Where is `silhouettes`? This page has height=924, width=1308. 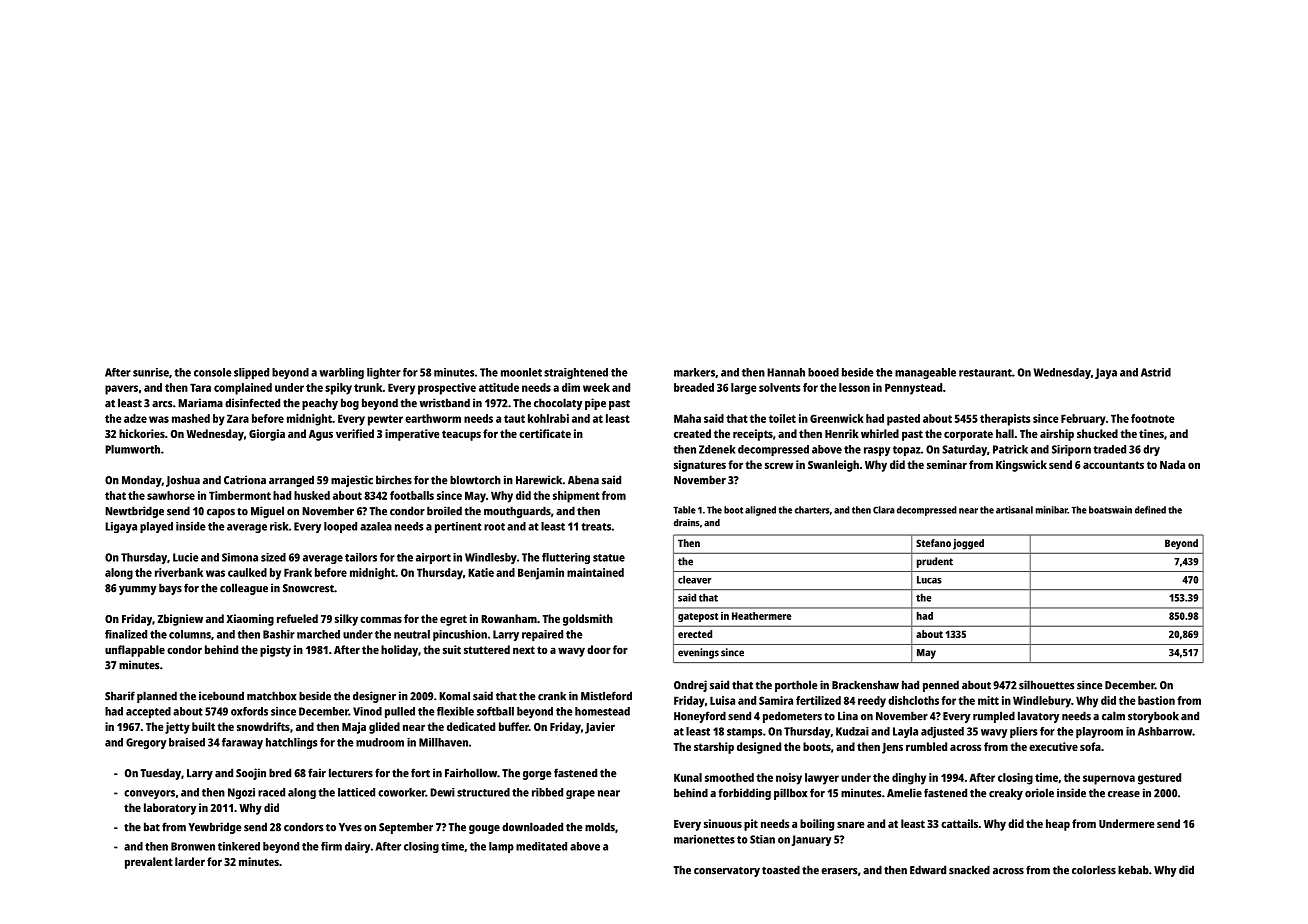 silhouettes is located at coordinates (1047, 685).
